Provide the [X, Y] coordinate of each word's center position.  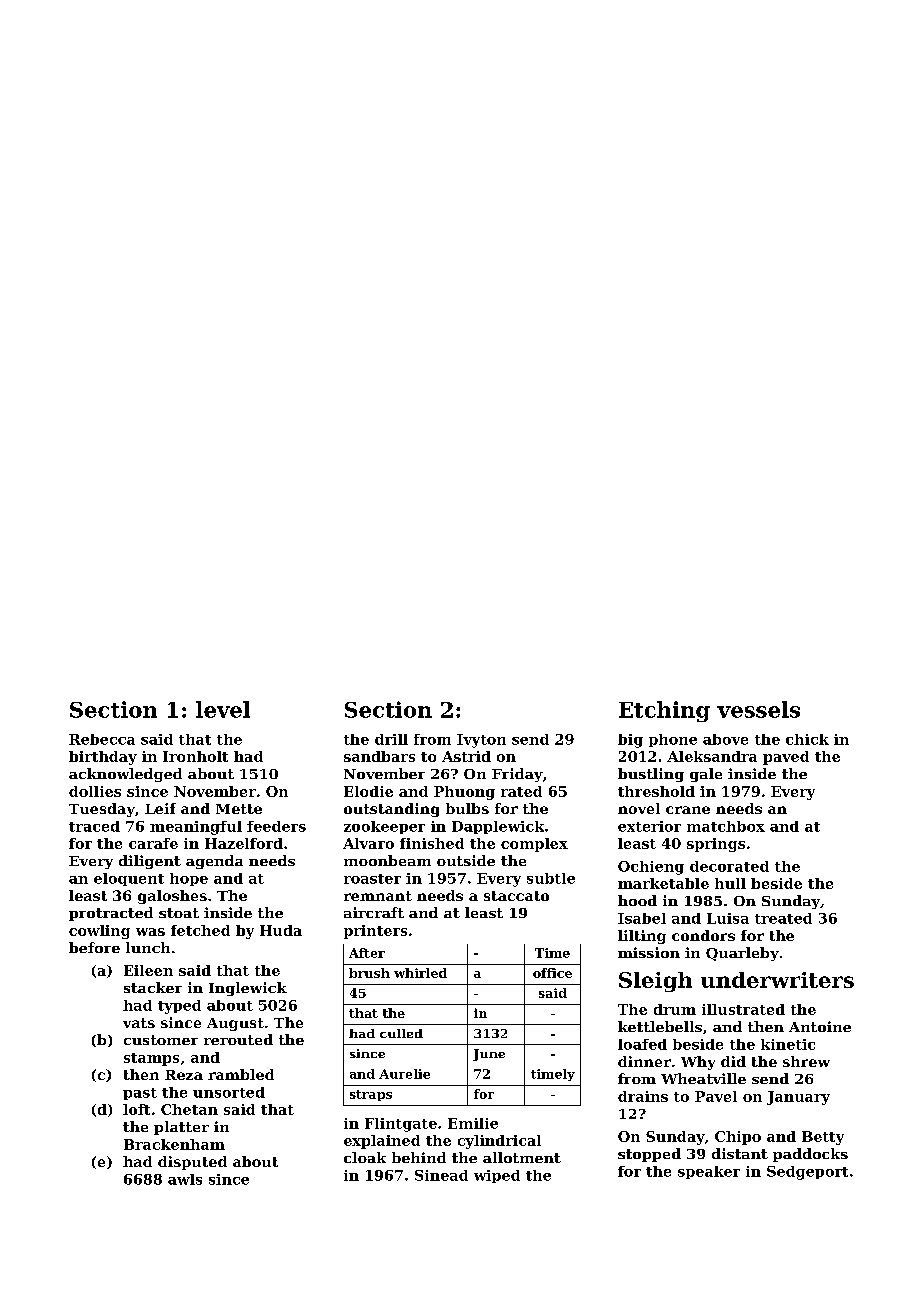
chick [807, 739]
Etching [664, 711]
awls [185, 1179]
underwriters [777, 980]
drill [391, 739]
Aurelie [404, 1074]
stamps [151, 1059]
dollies [95, 791]
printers [375, 932]
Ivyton [481, 741]
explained [382, 1142]
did [733, 1061]
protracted [111, 914]
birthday [103, 758]
